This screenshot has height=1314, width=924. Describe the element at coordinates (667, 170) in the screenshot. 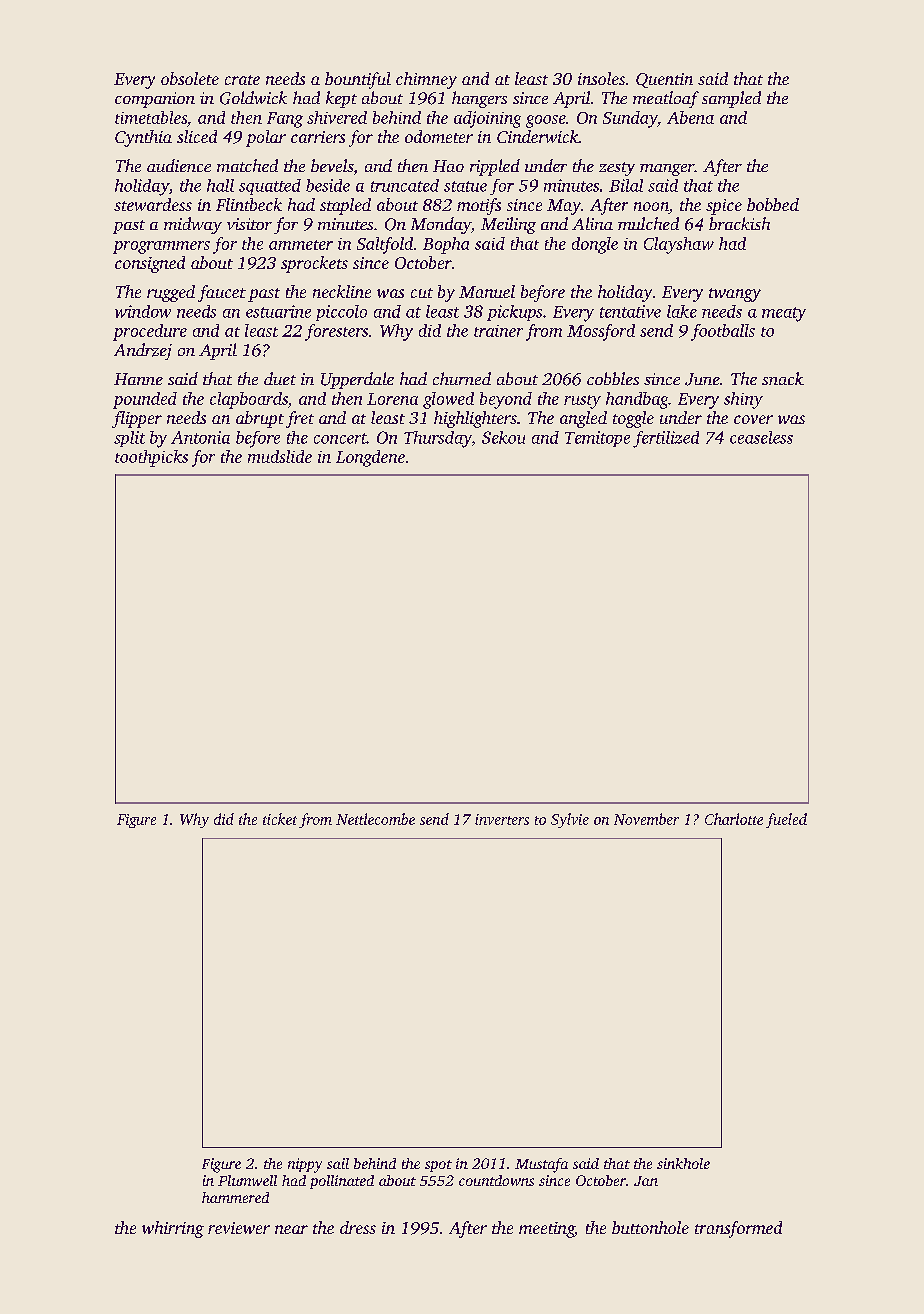

I see `manger` at that location.
